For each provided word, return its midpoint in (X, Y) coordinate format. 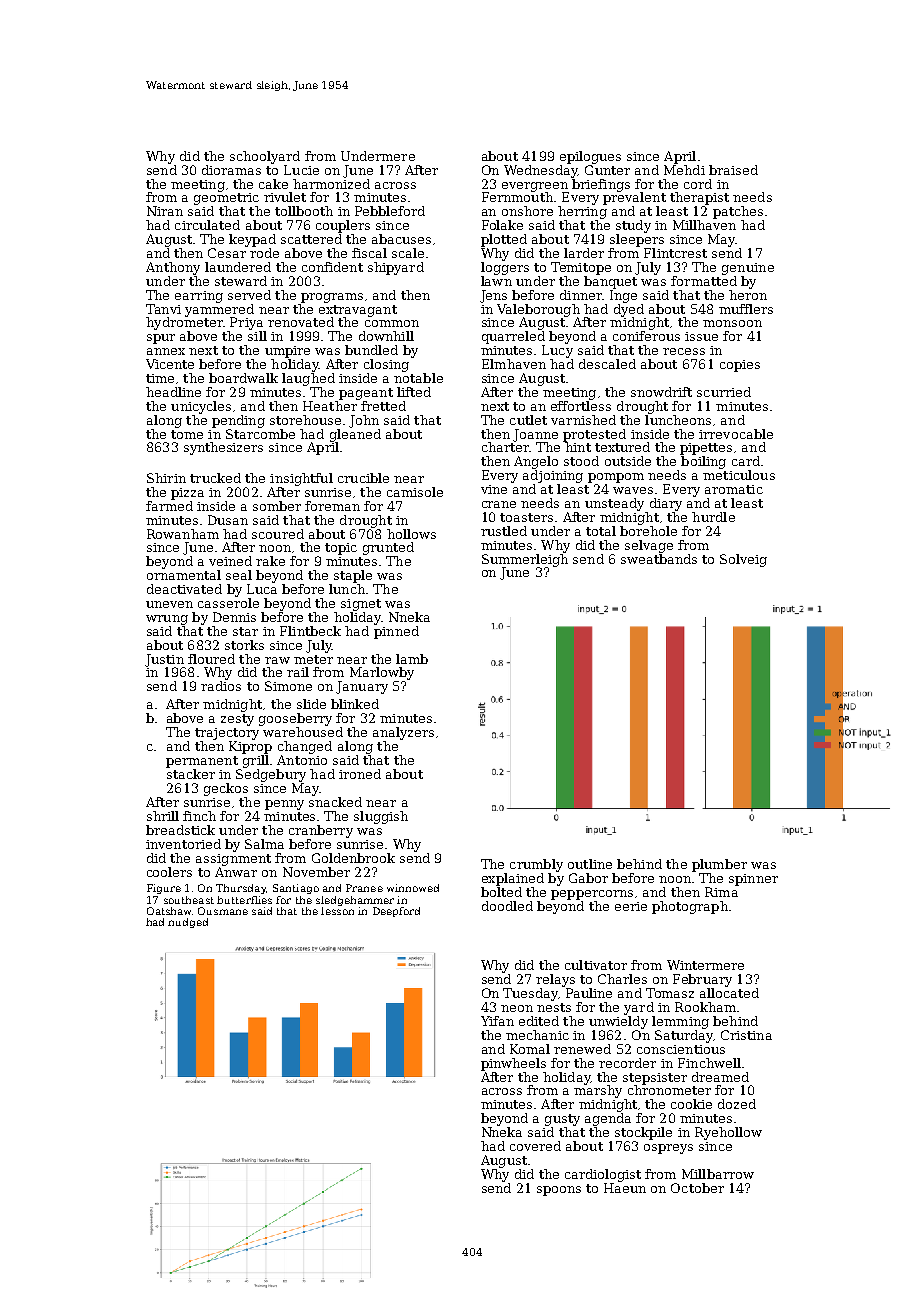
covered (535, 1146)
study (633, 226)
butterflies (244, 900)
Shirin (166, 478)
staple (353, 576)
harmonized (331, 184)
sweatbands (659, 559)
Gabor (588, 878)
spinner (753, 880)
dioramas (231, 170)
